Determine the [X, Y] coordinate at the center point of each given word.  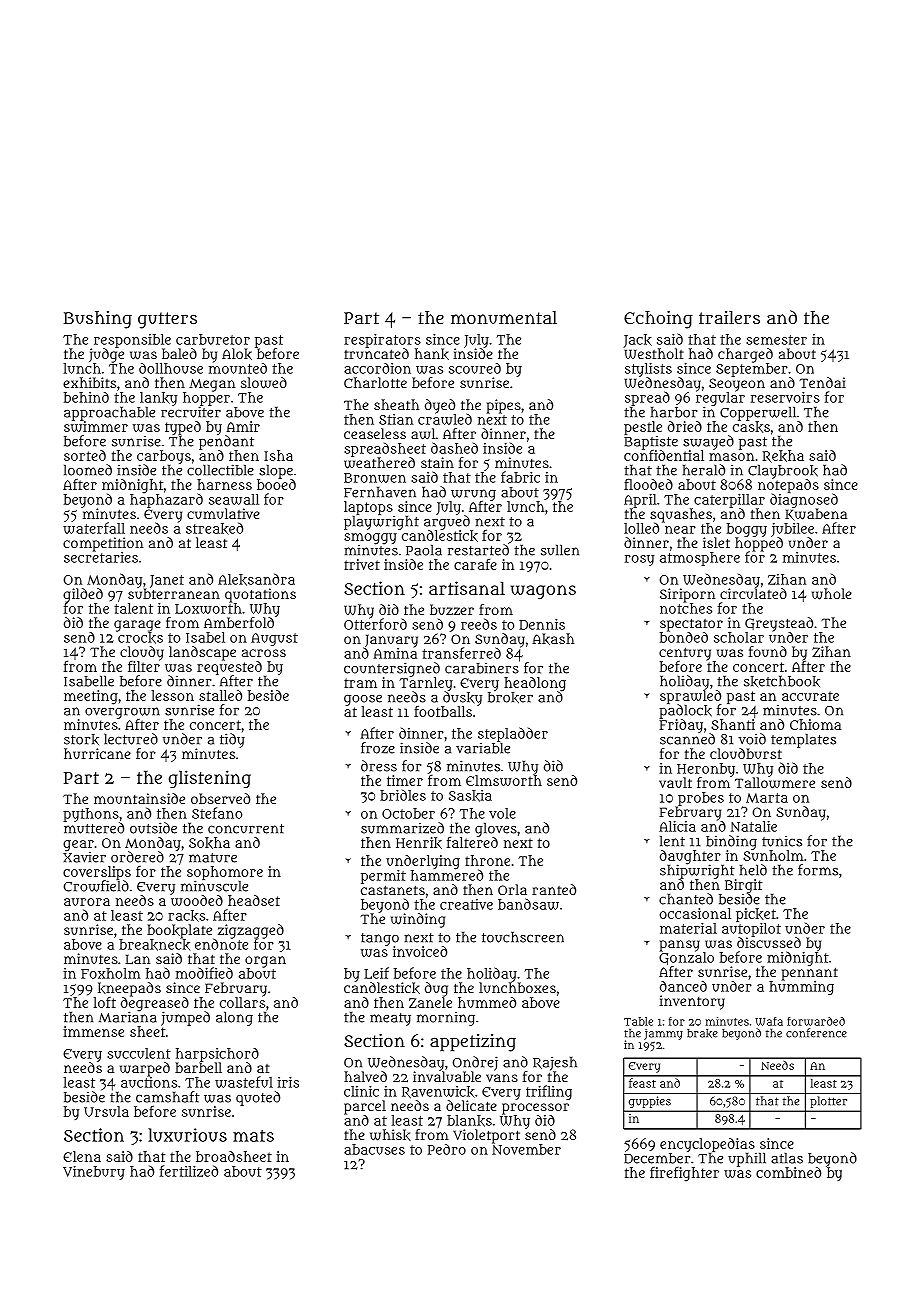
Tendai [823, 382]
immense [93, 1031]
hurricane [97, 753]
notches [686, 608]
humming [801, 988]
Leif [376, 973]
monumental [504, 317]
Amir [243, 426]
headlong [535, 684]
